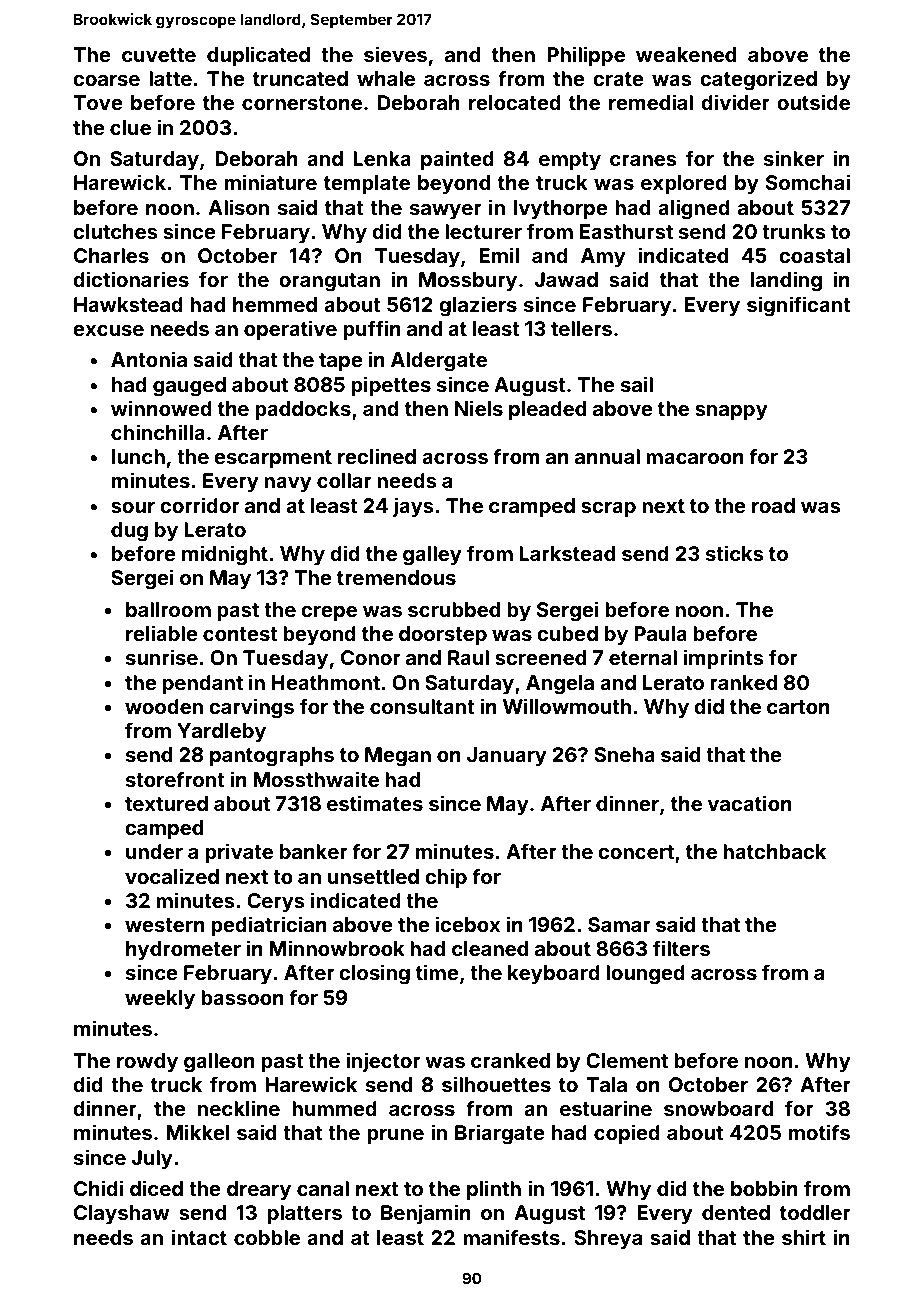  What do you see at coordinates (814, 255) in the screenshot?
I see `coastal` at bounding box center [814, 255].
